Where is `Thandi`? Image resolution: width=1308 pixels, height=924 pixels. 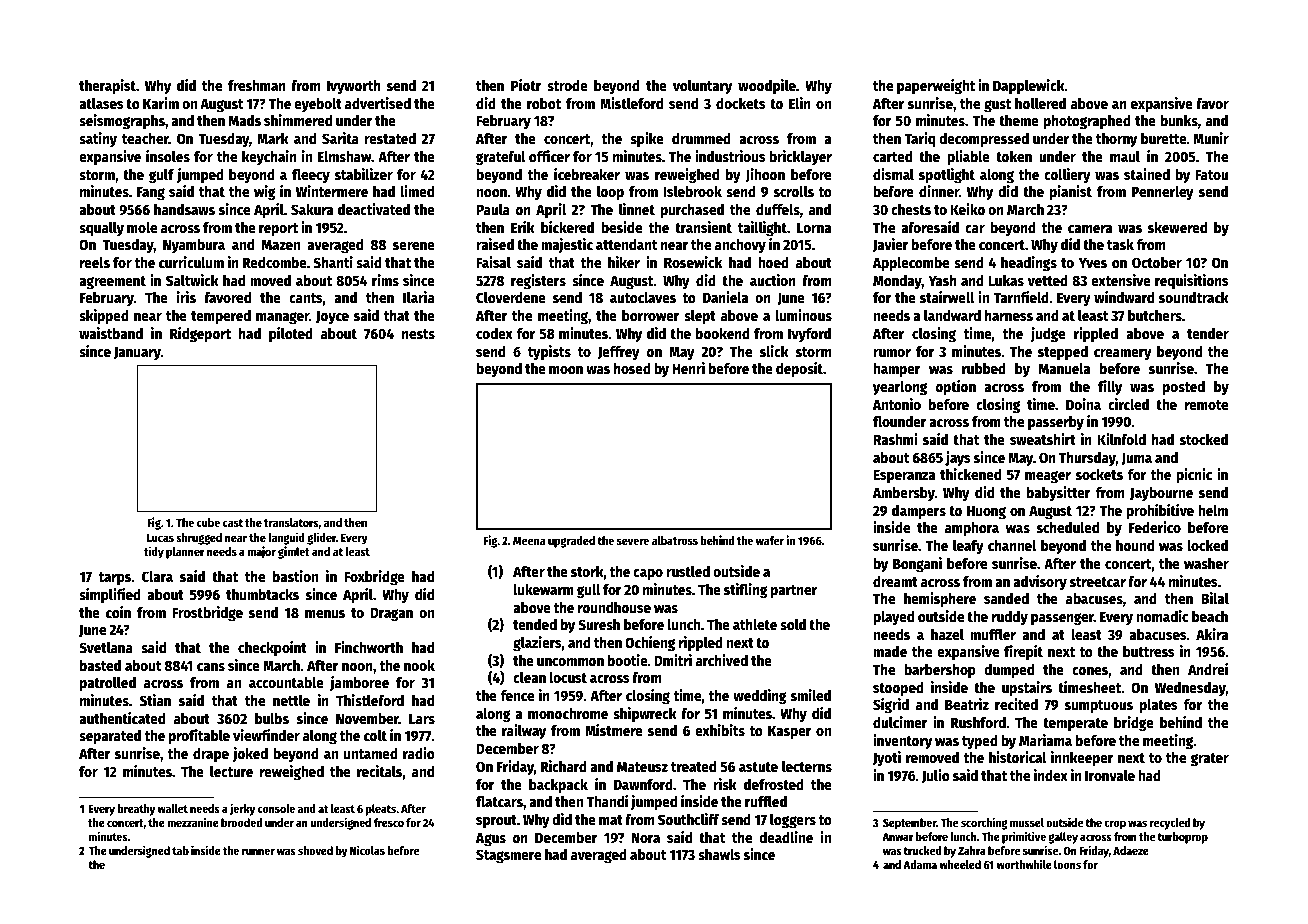
Thandi is located at coordinates (607, 801).
